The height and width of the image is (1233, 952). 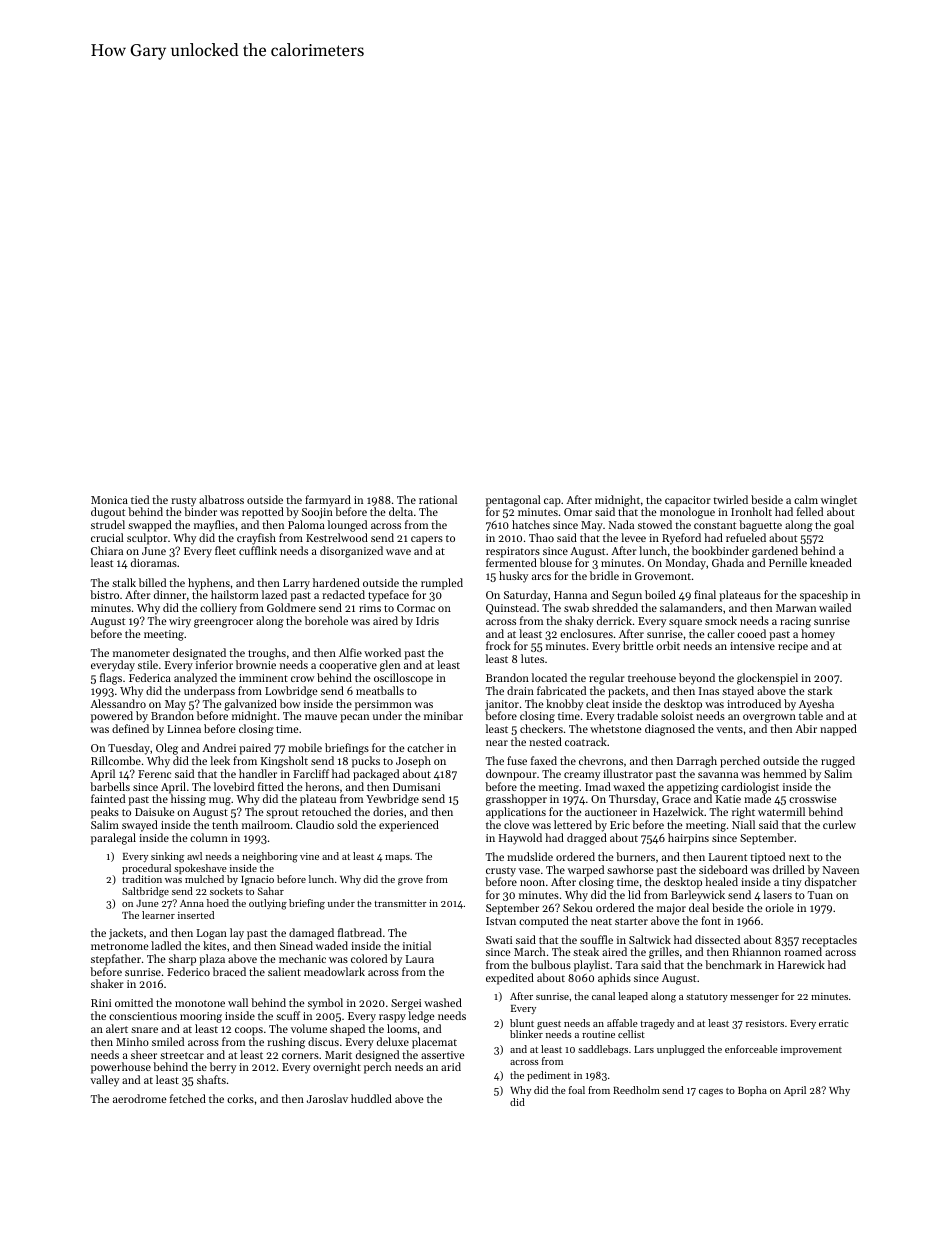 What do you see at coordinates (229, 971) in the image?
I see `braced` at bounding box center [229, 971].
